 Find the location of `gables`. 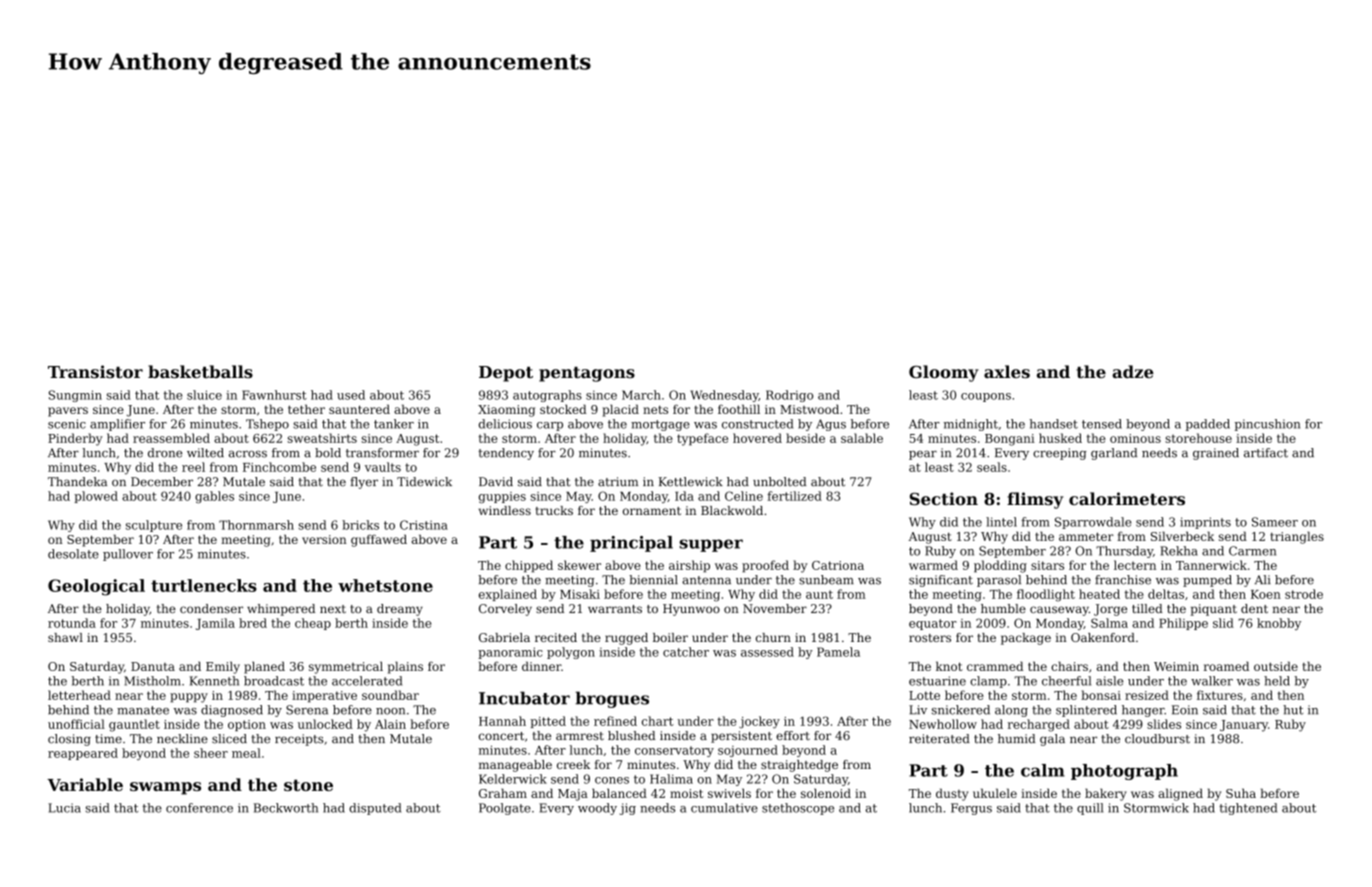

gables is located at coordinates (214, 497).
